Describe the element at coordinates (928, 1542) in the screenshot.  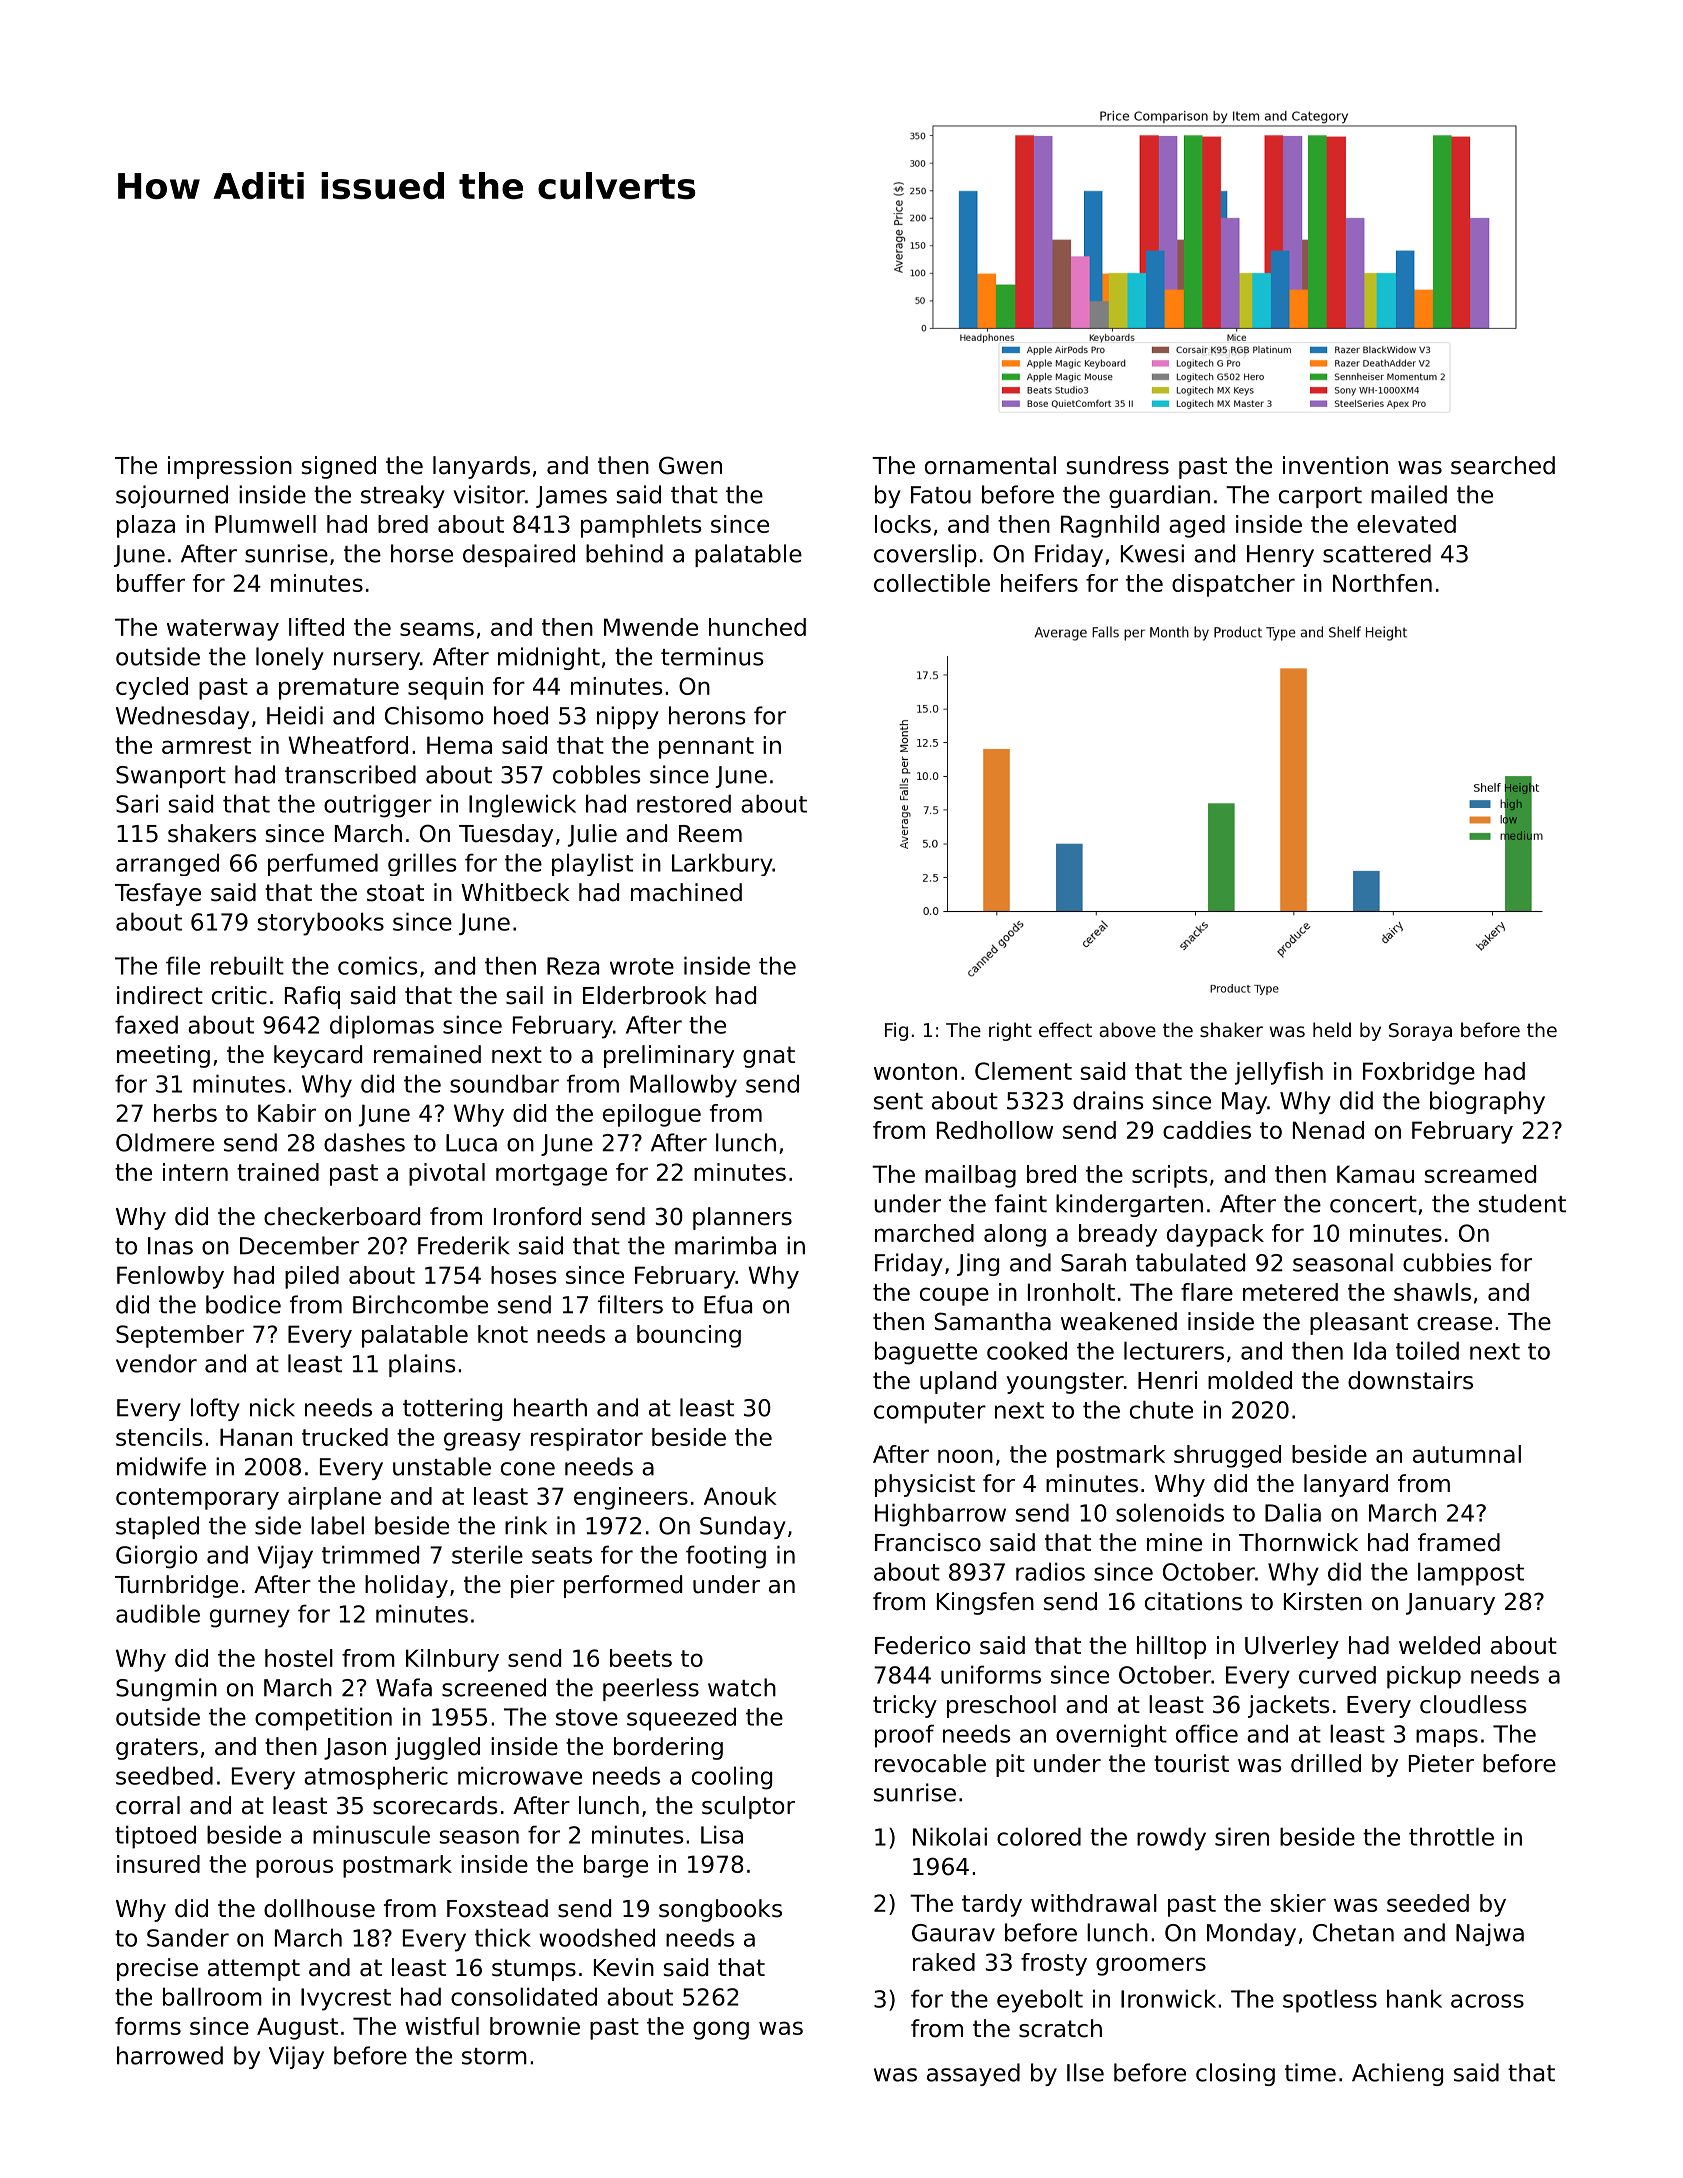
I see `Francisco` at that location.
